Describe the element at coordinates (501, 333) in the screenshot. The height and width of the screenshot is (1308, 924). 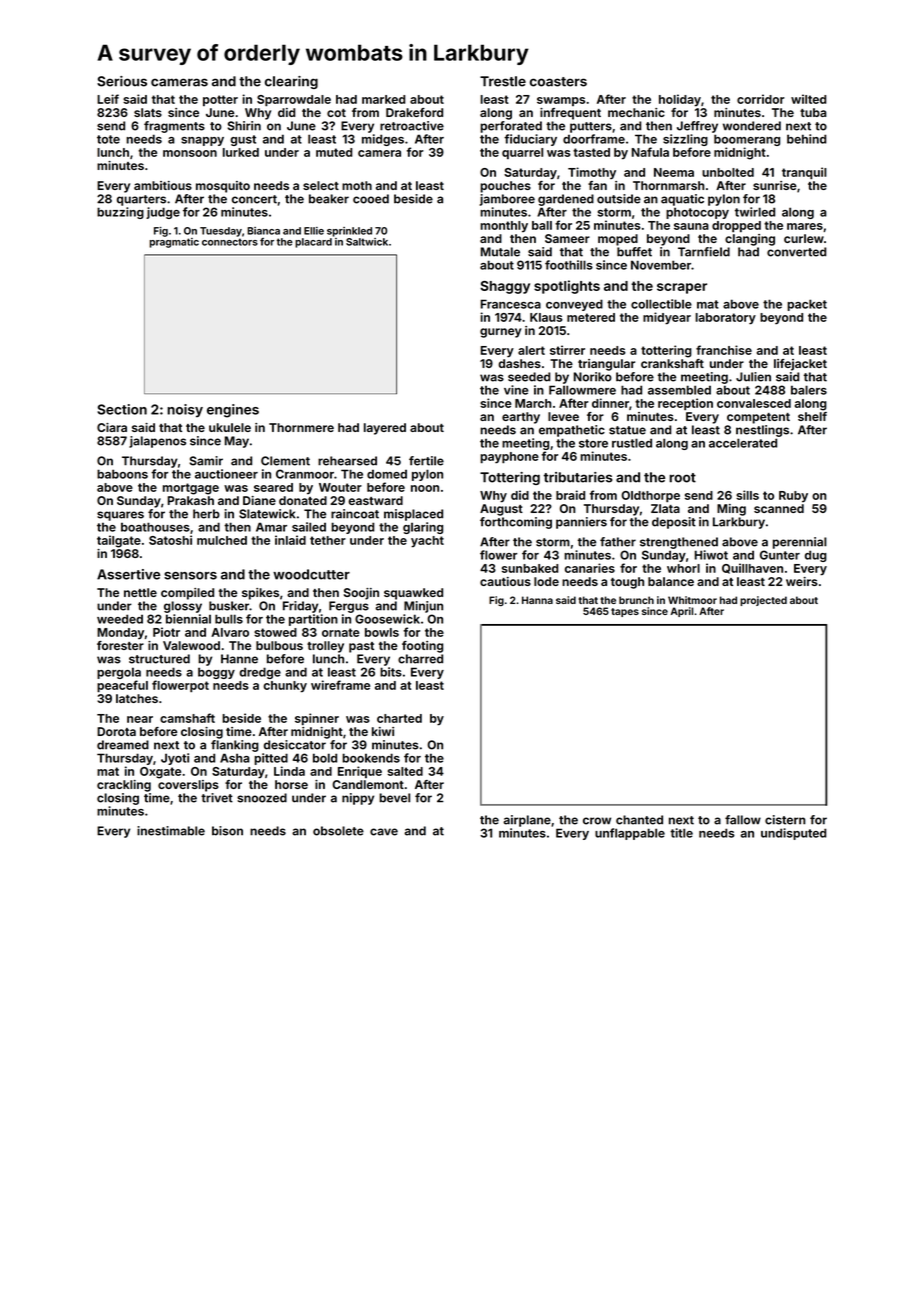
I see `gurney` at that location.
